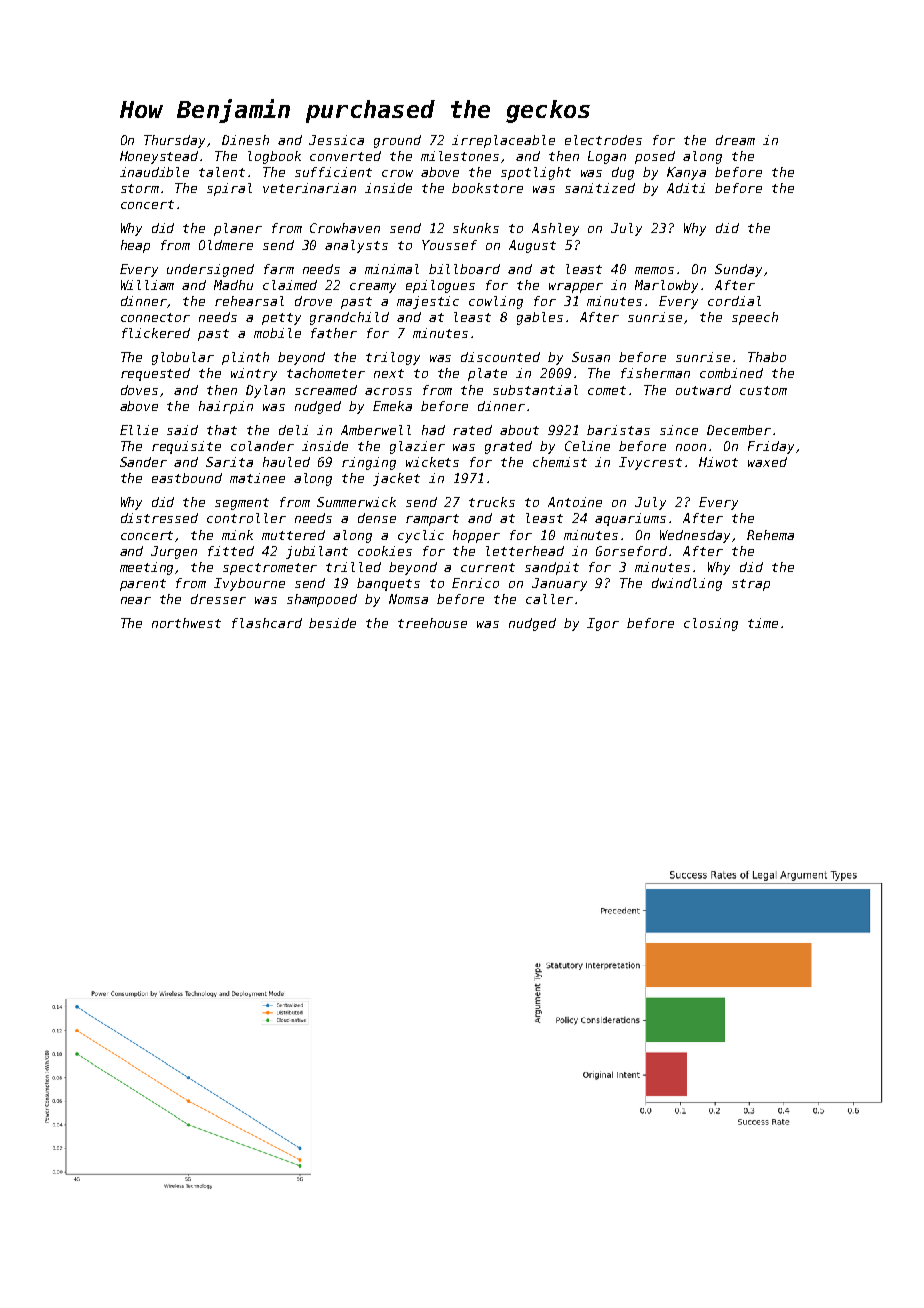 The width and height of the screenshot is (924, 1308). What do you see at coordinates (519, 430) in the screenshot?
I see `about` at bounding box center [519, 430].
